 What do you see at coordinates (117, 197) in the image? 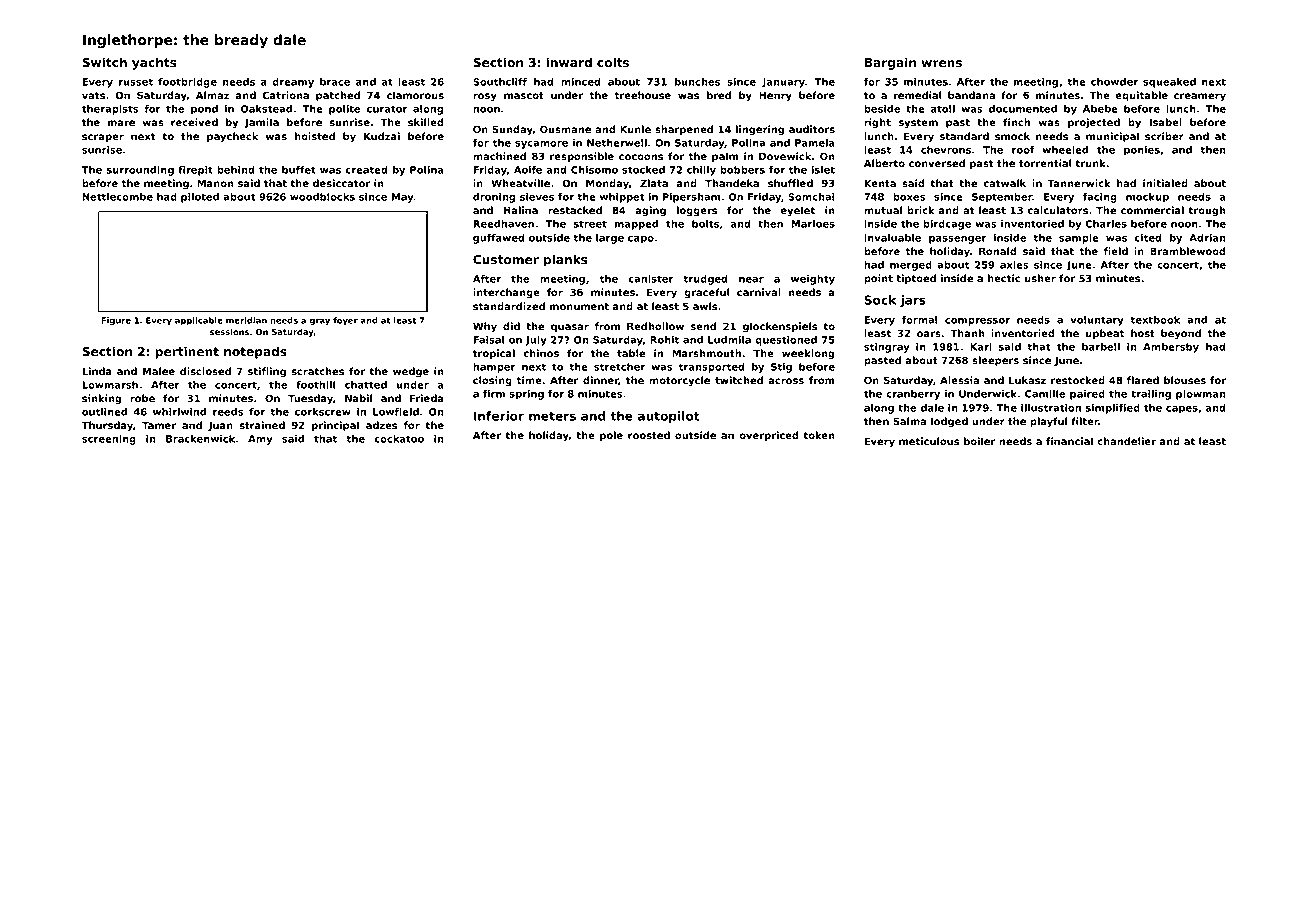
I see `Nettlecombe` at bounding box center [117, 197].
